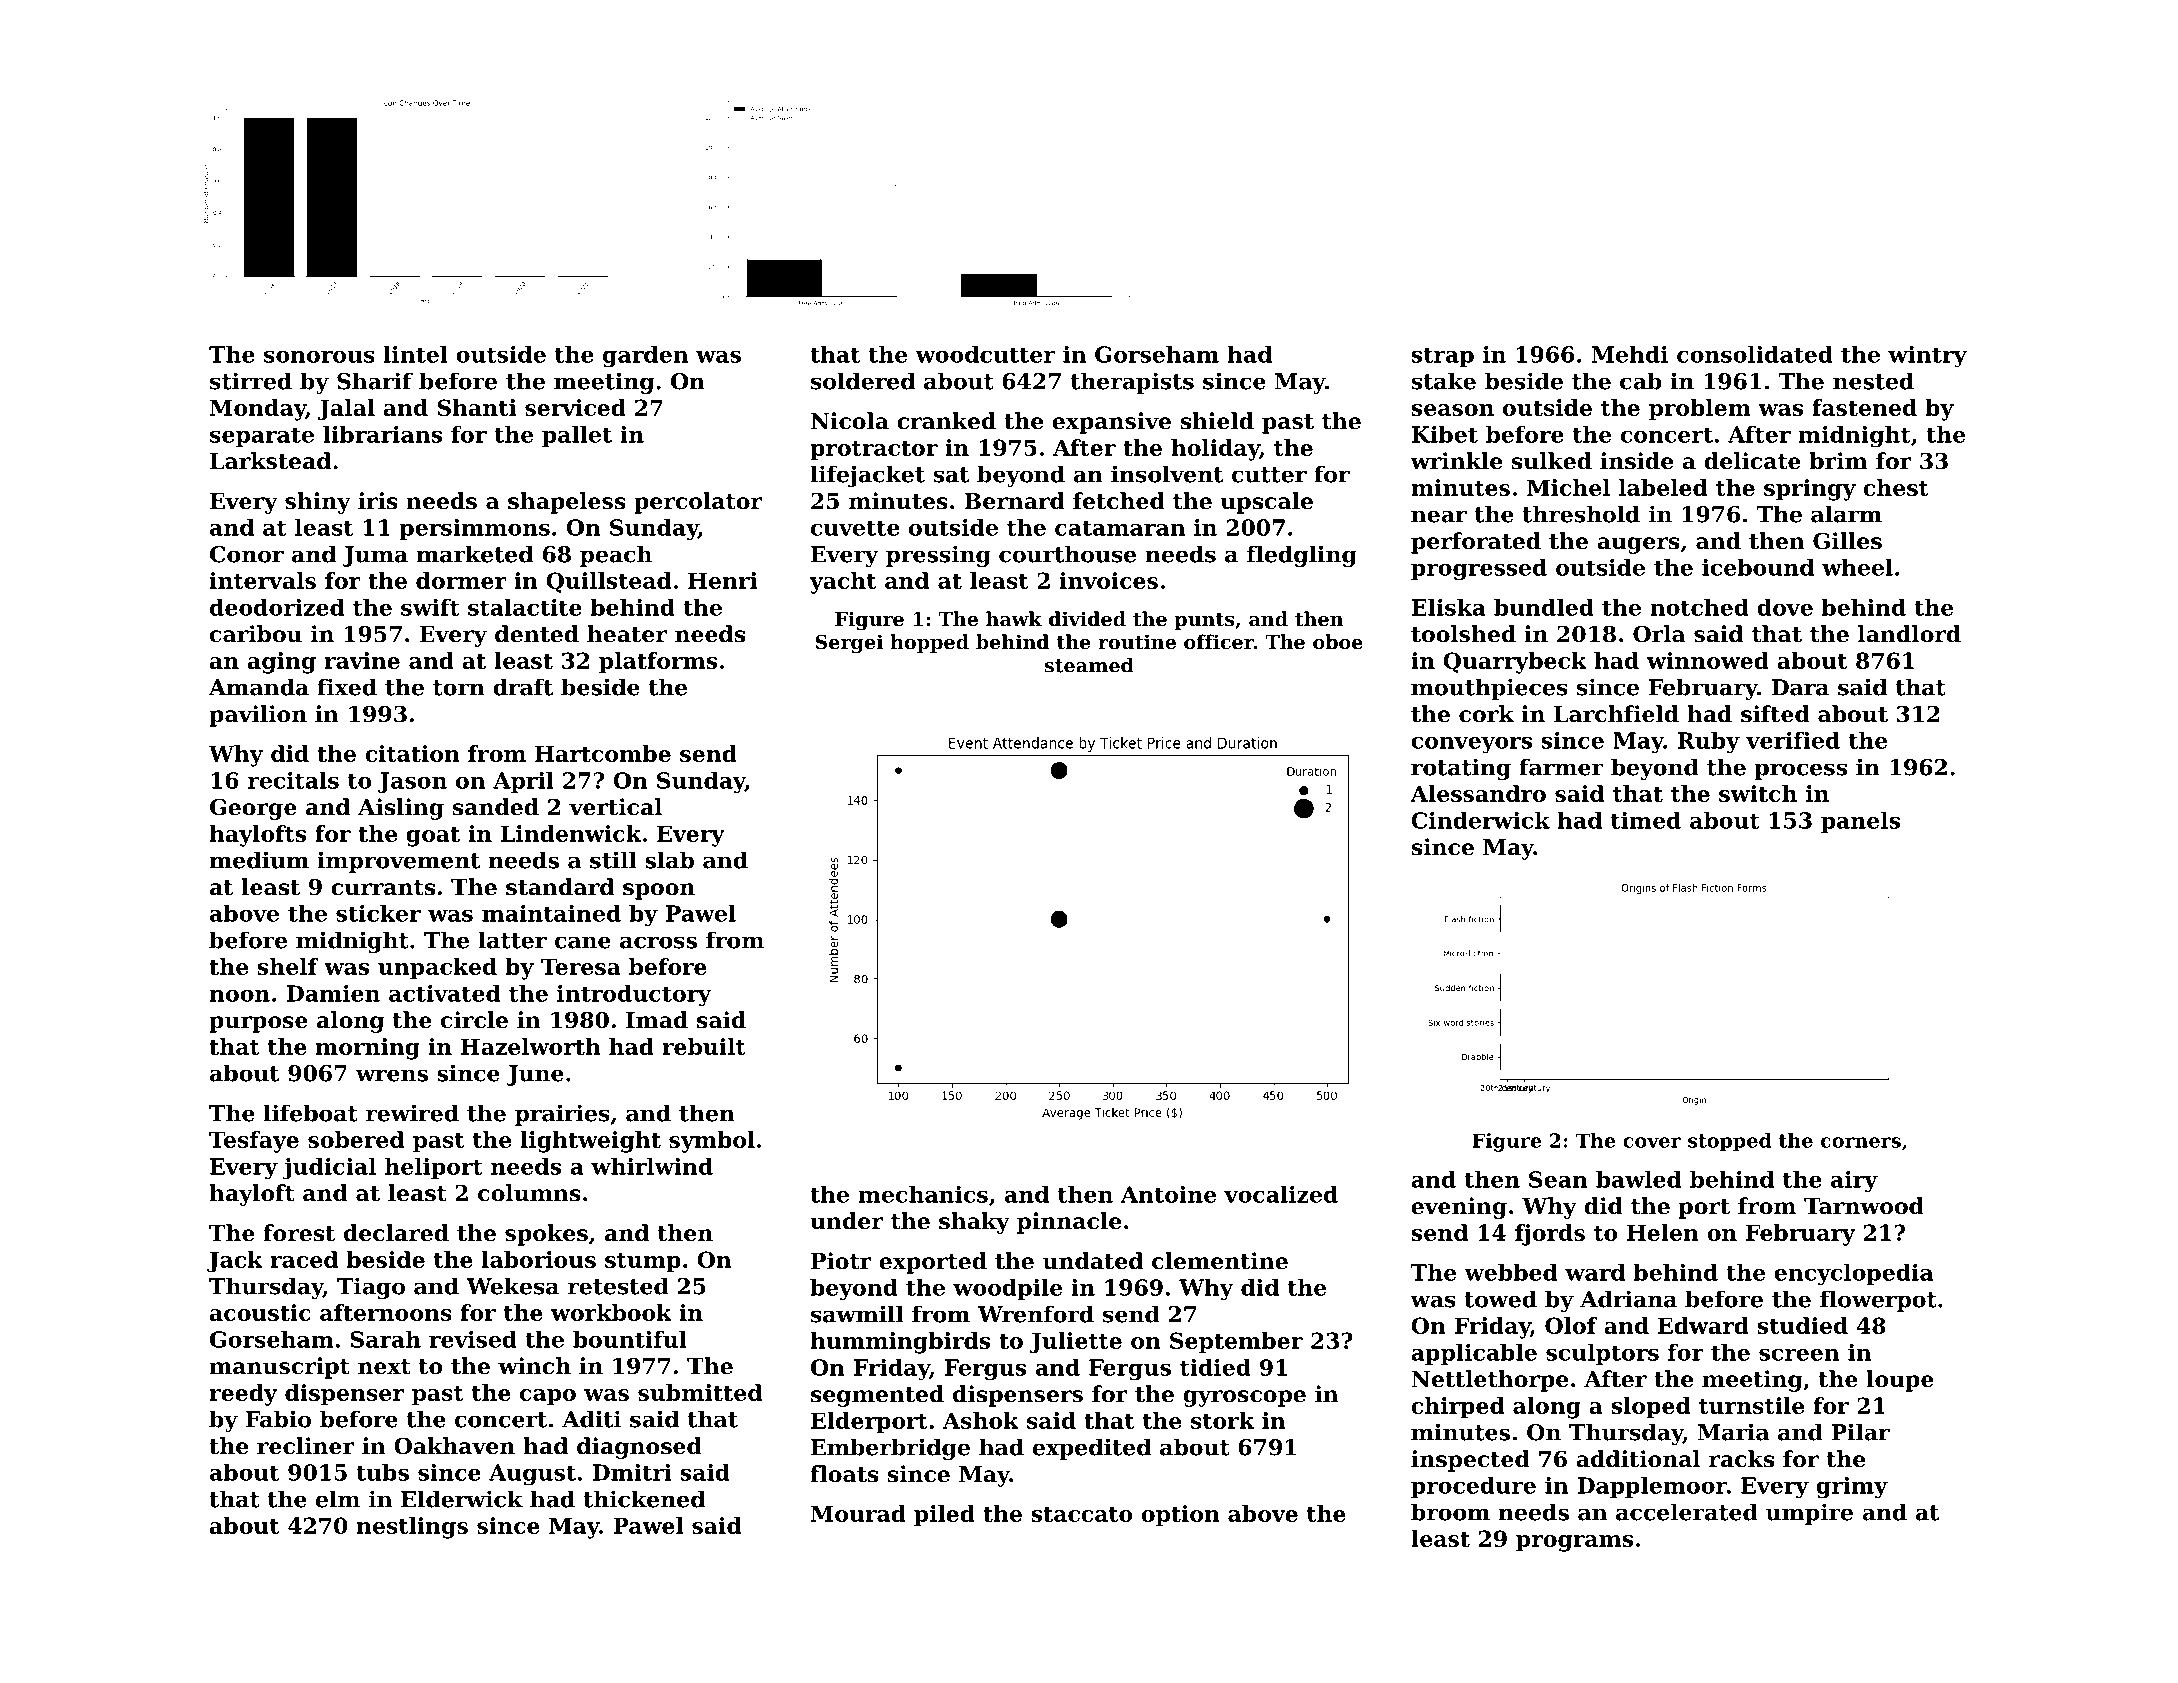 This document has height=1683, width=2178. Describe the element at coordinates (645, 357) in the document. I see `garden` at that location.
